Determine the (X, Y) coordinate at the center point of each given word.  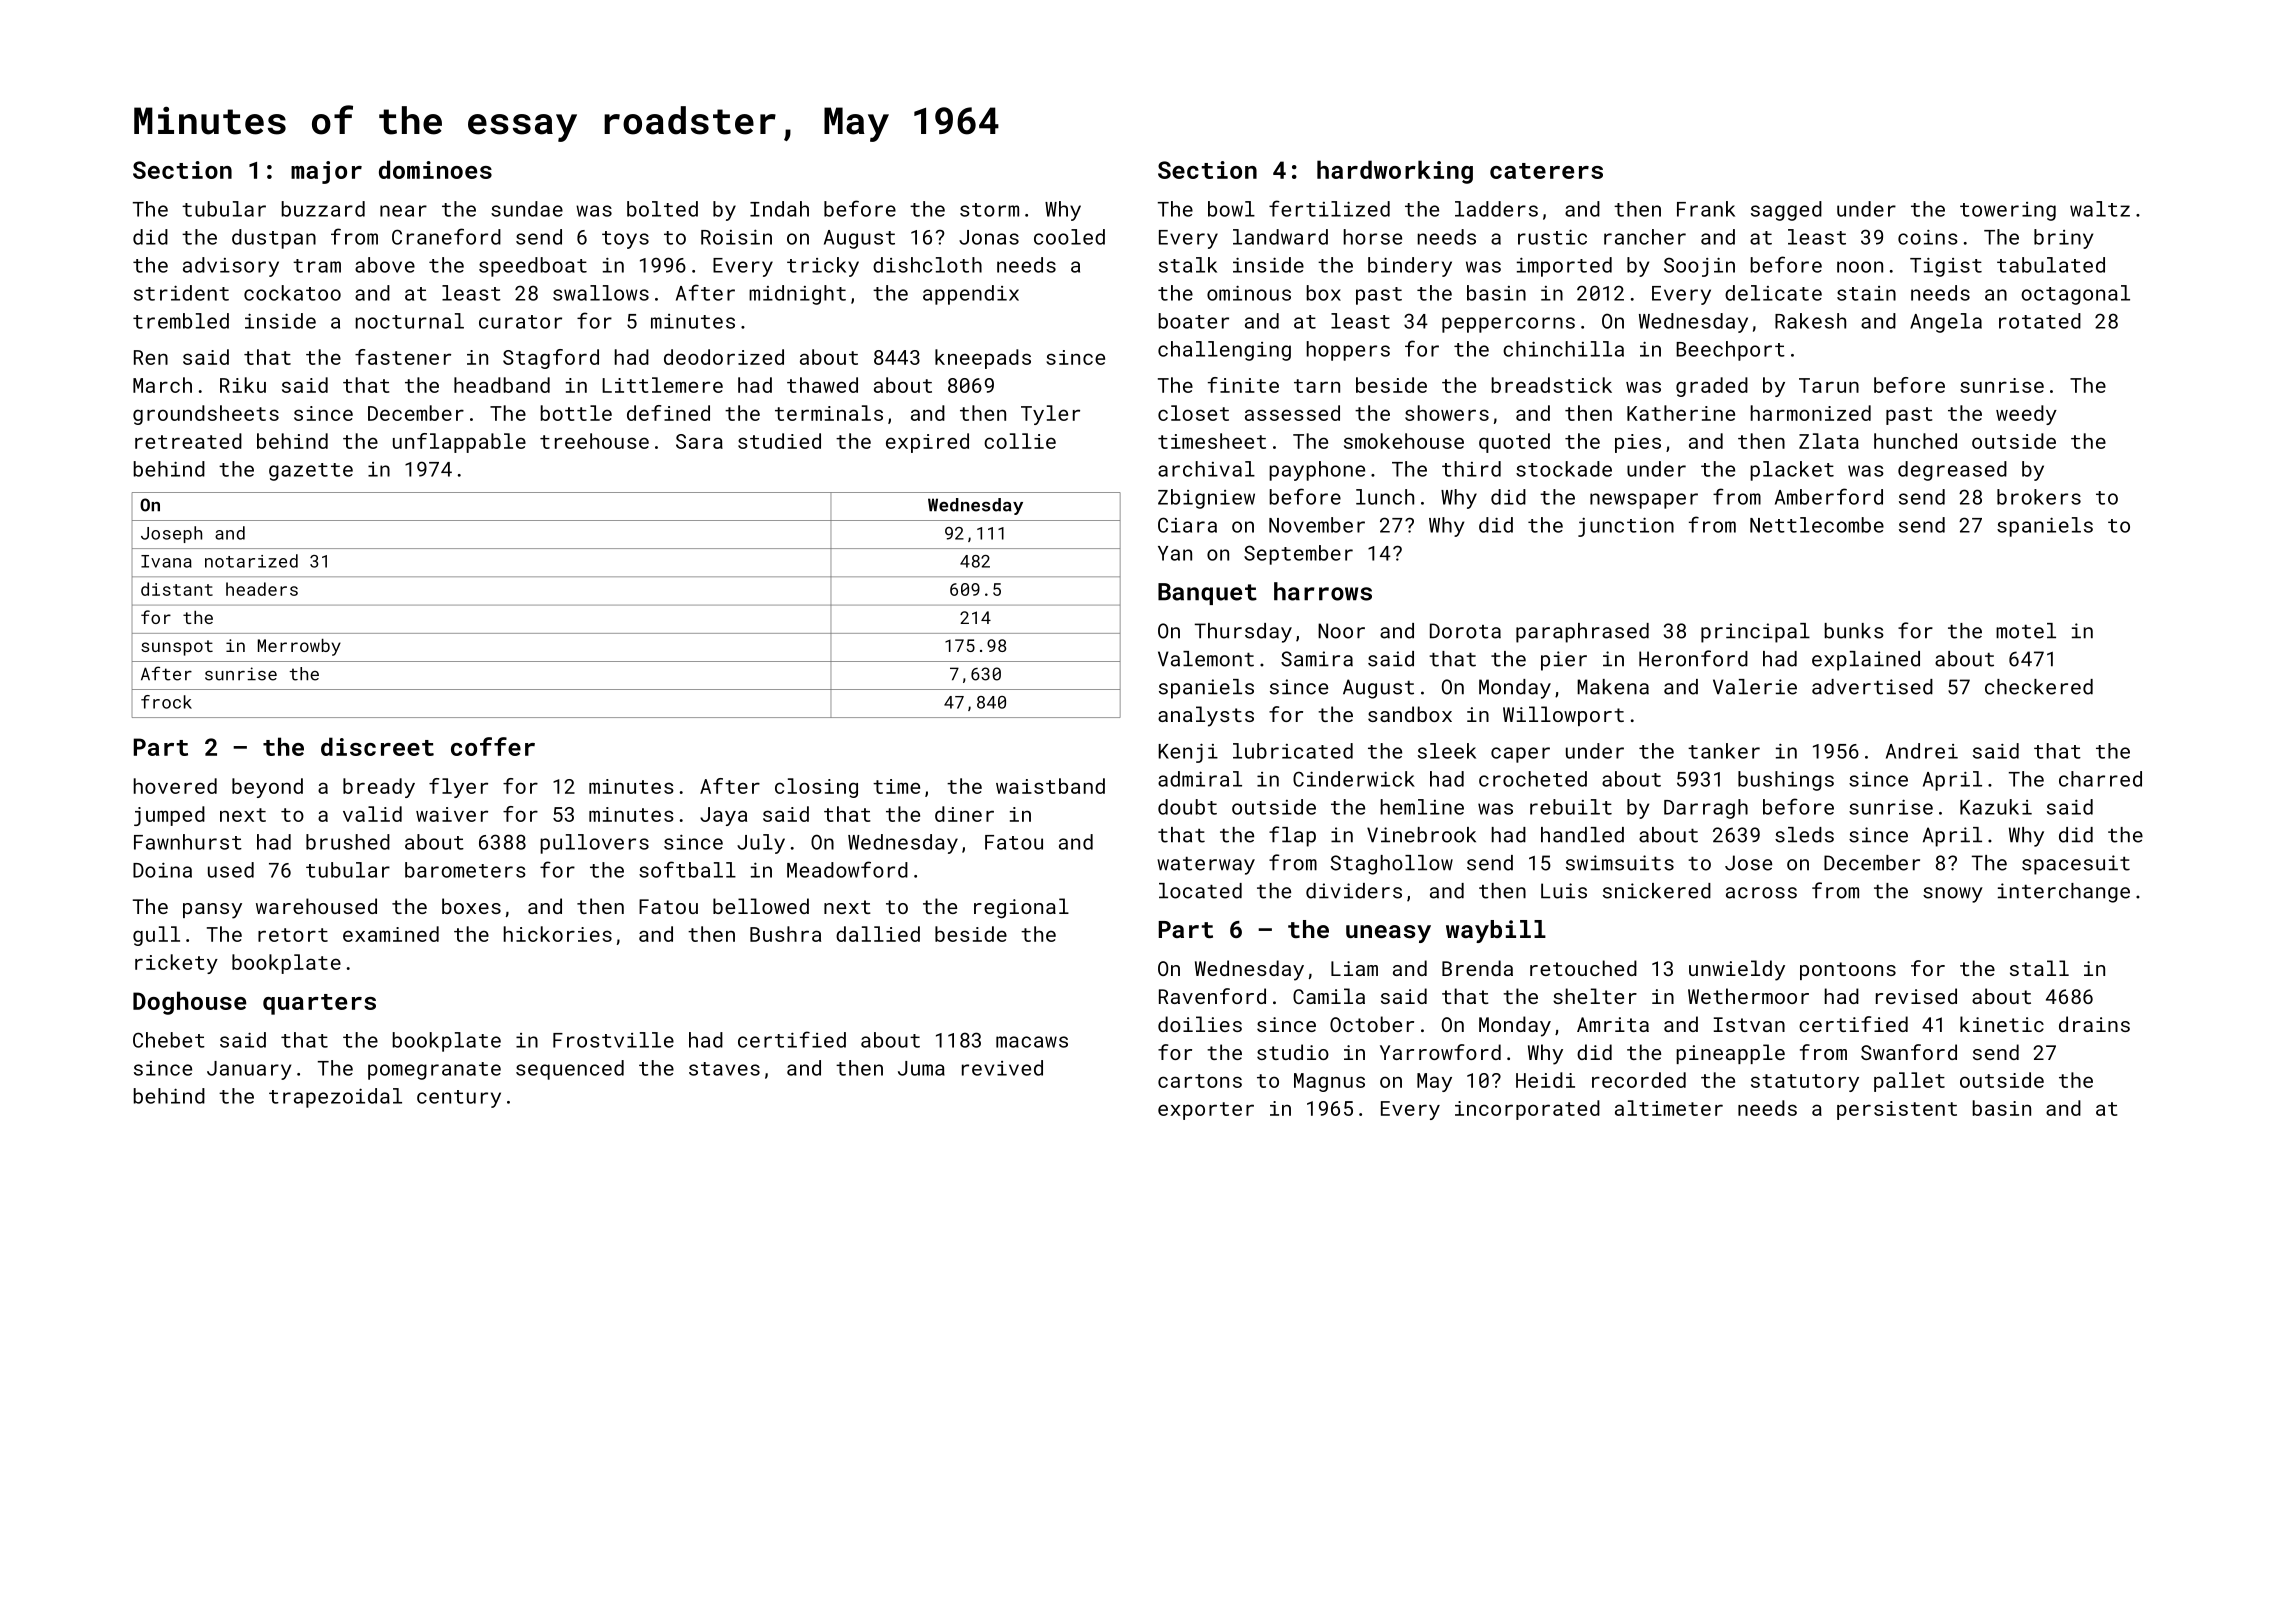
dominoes (435, 169)
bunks (1854, 631)
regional (1021, 908)
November (1317, 525)
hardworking (1395, 172)
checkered (2039, 687)
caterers (1546, 171)
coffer (493, 746)
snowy (1953, 895)
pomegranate (434, 1071)
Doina (162, 870)
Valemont (1206, 659)
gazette (311, 472)
